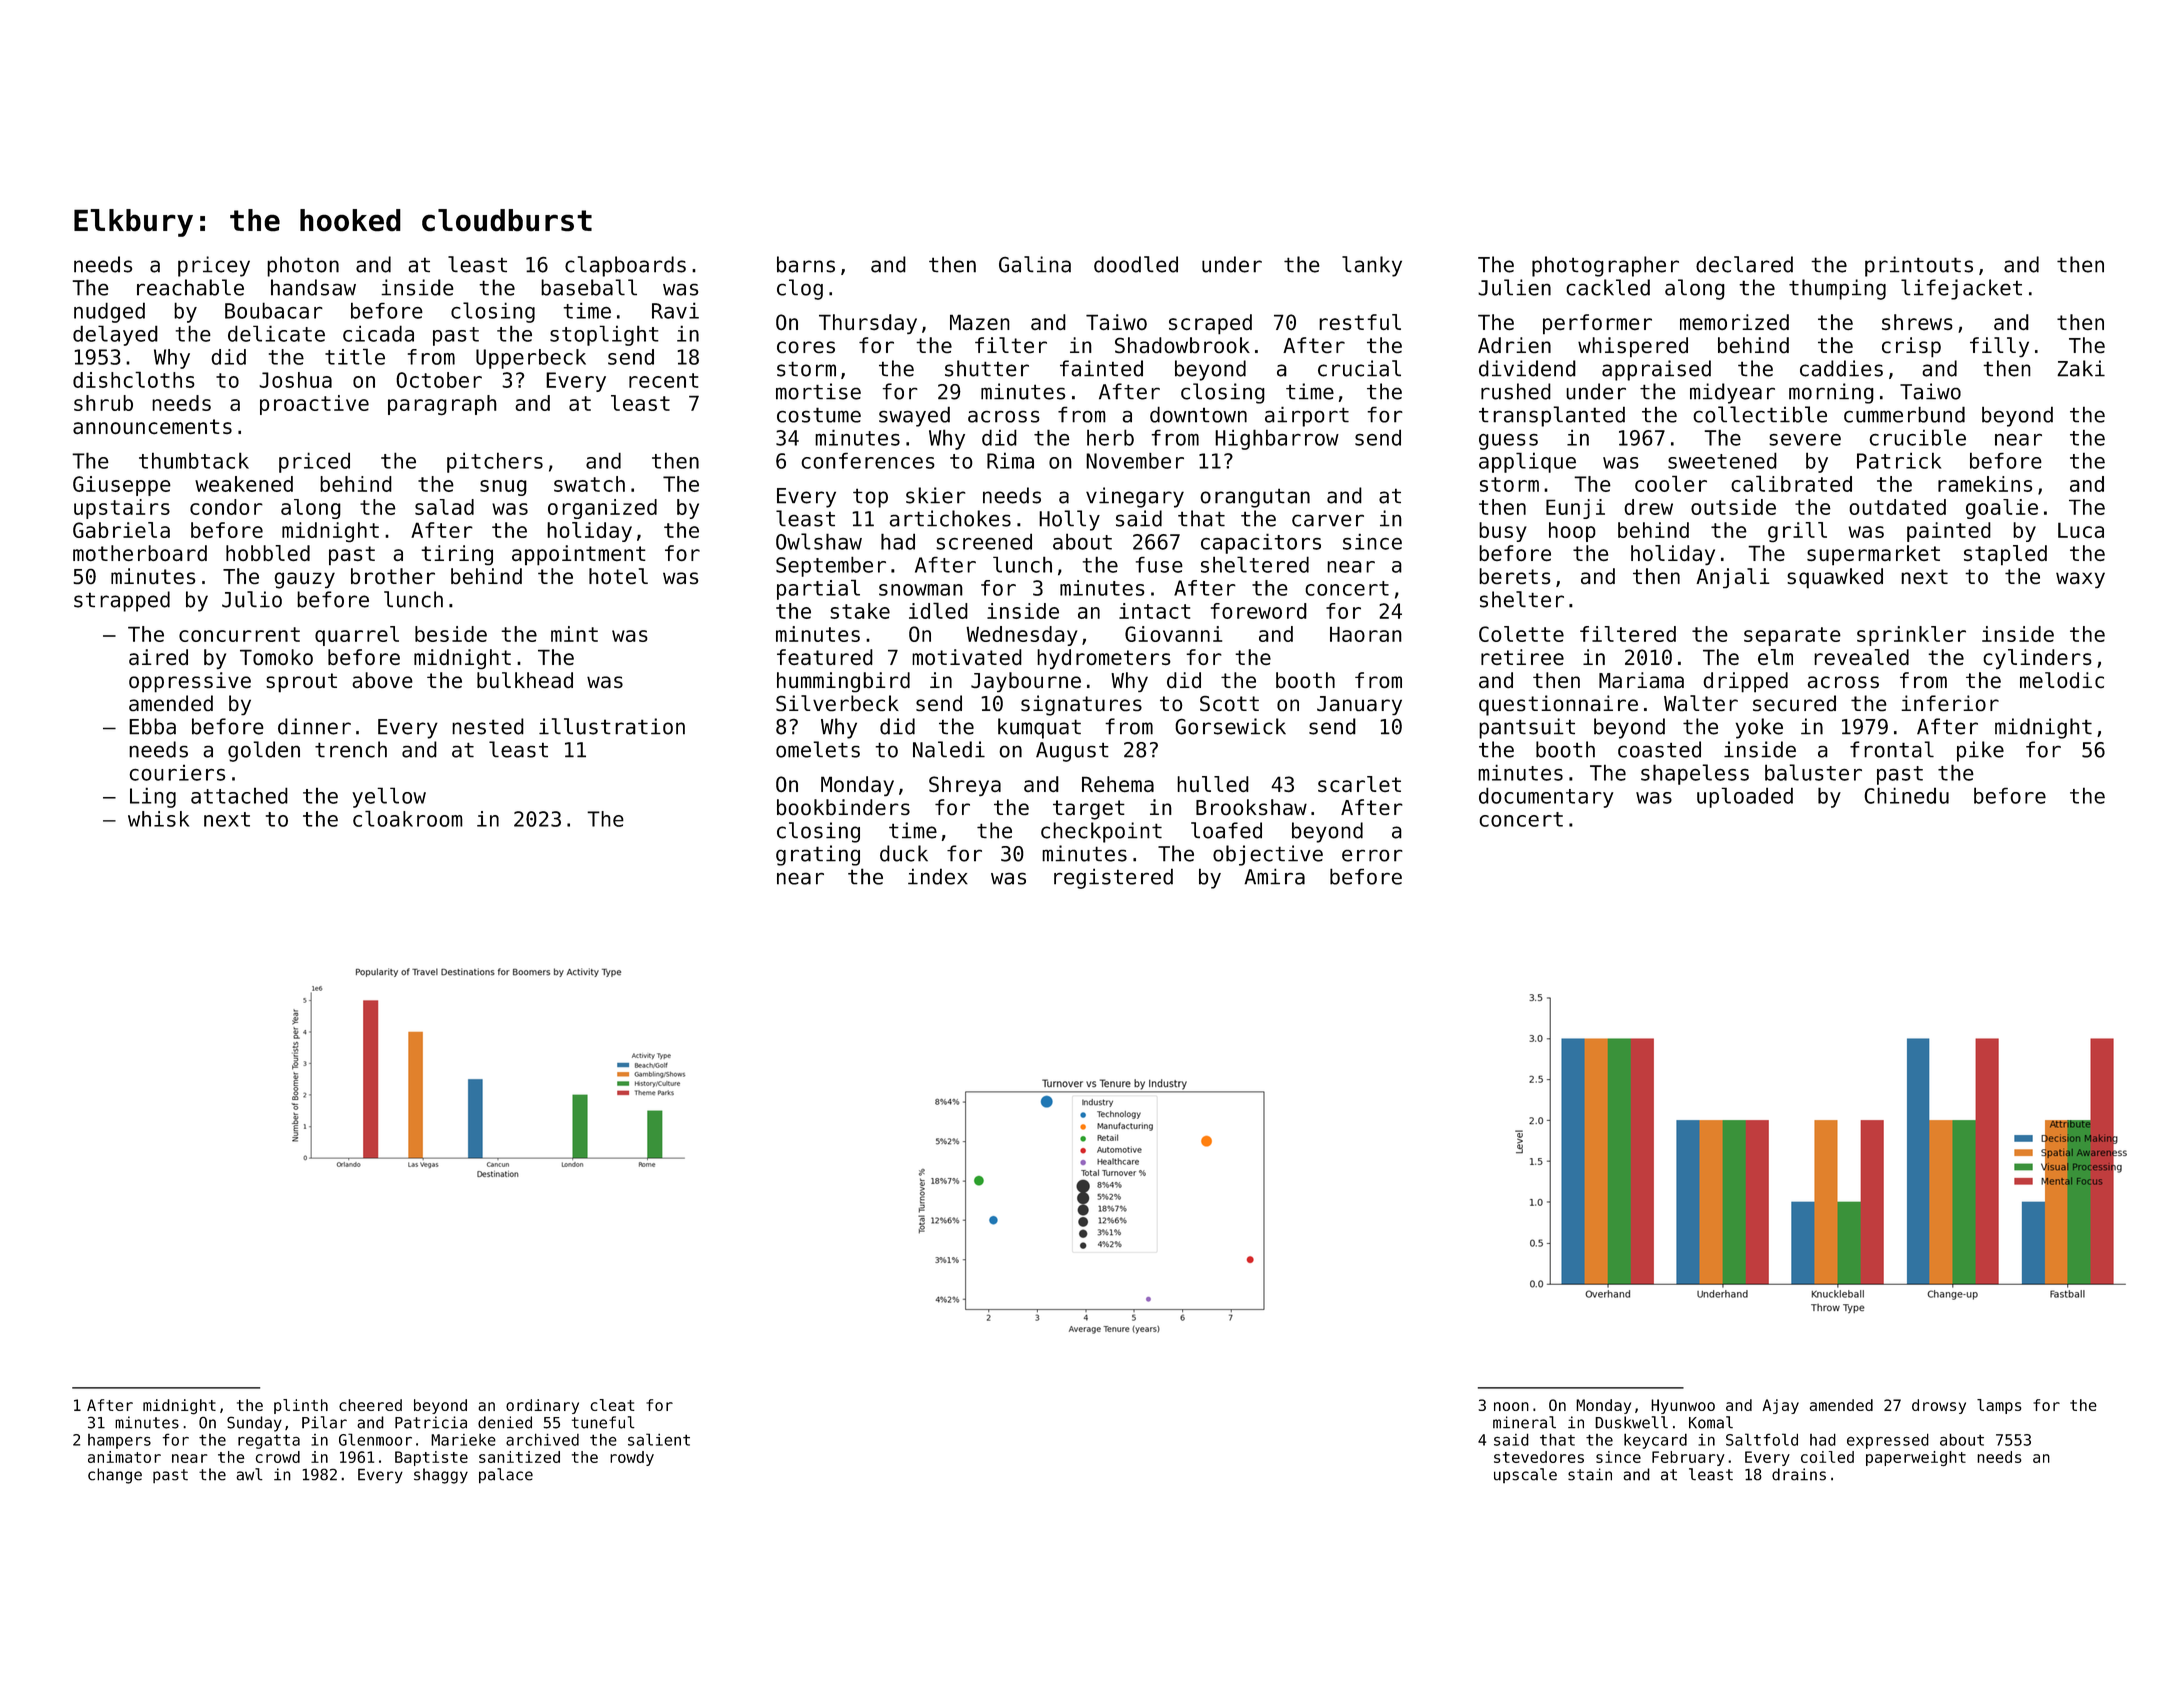 This page has width=2178, height=1683. I want to click on photon, so click(303, 266).
